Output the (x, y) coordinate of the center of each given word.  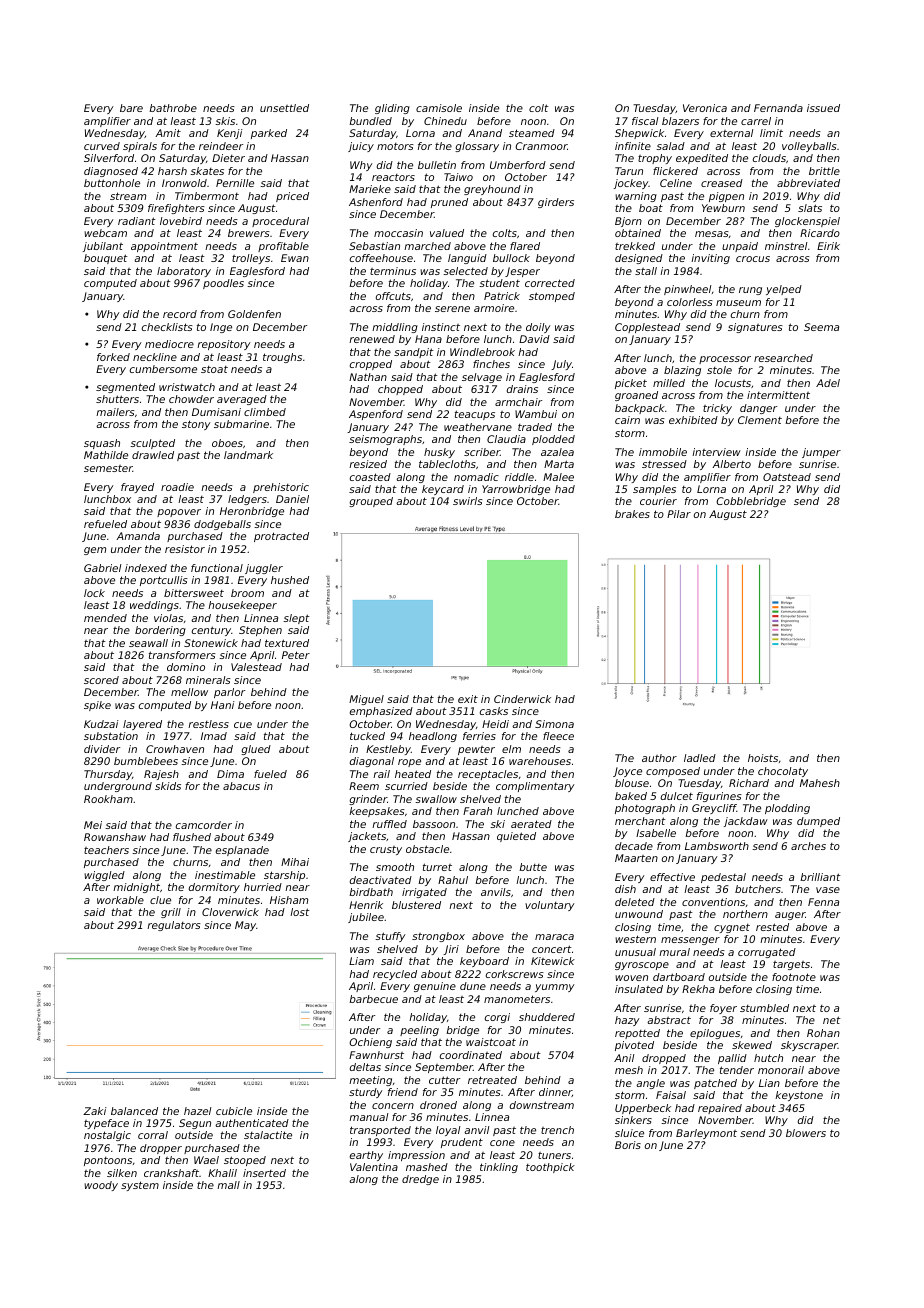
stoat (214, 369)
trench (557, 1130)
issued (823, 108)
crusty (386, 850)
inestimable (225, 875)
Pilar (679, 514)
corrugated (767, 953)
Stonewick (211, 643)
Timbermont (207, 196)
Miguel (366, 700)
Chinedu (445, 121)
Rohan (823, 1033)
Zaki (95, 1111)
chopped (400, 390)
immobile (663, 452)
